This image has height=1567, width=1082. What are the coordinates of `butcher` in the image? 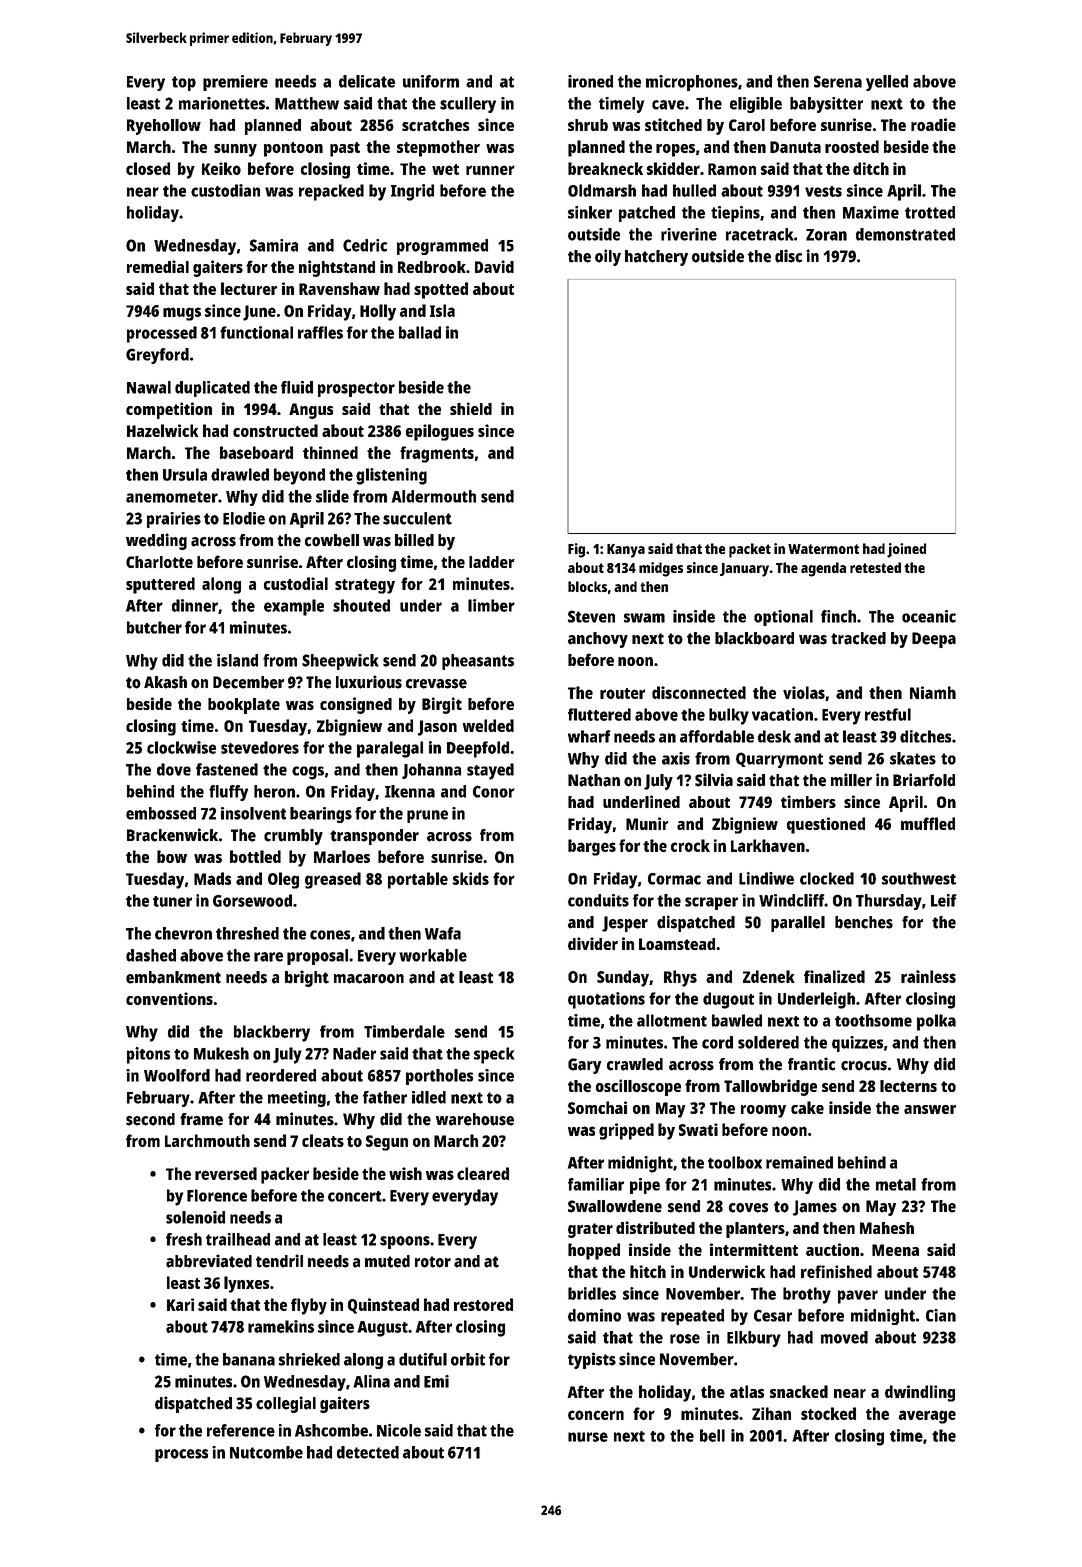 It's located at (154, 627).
